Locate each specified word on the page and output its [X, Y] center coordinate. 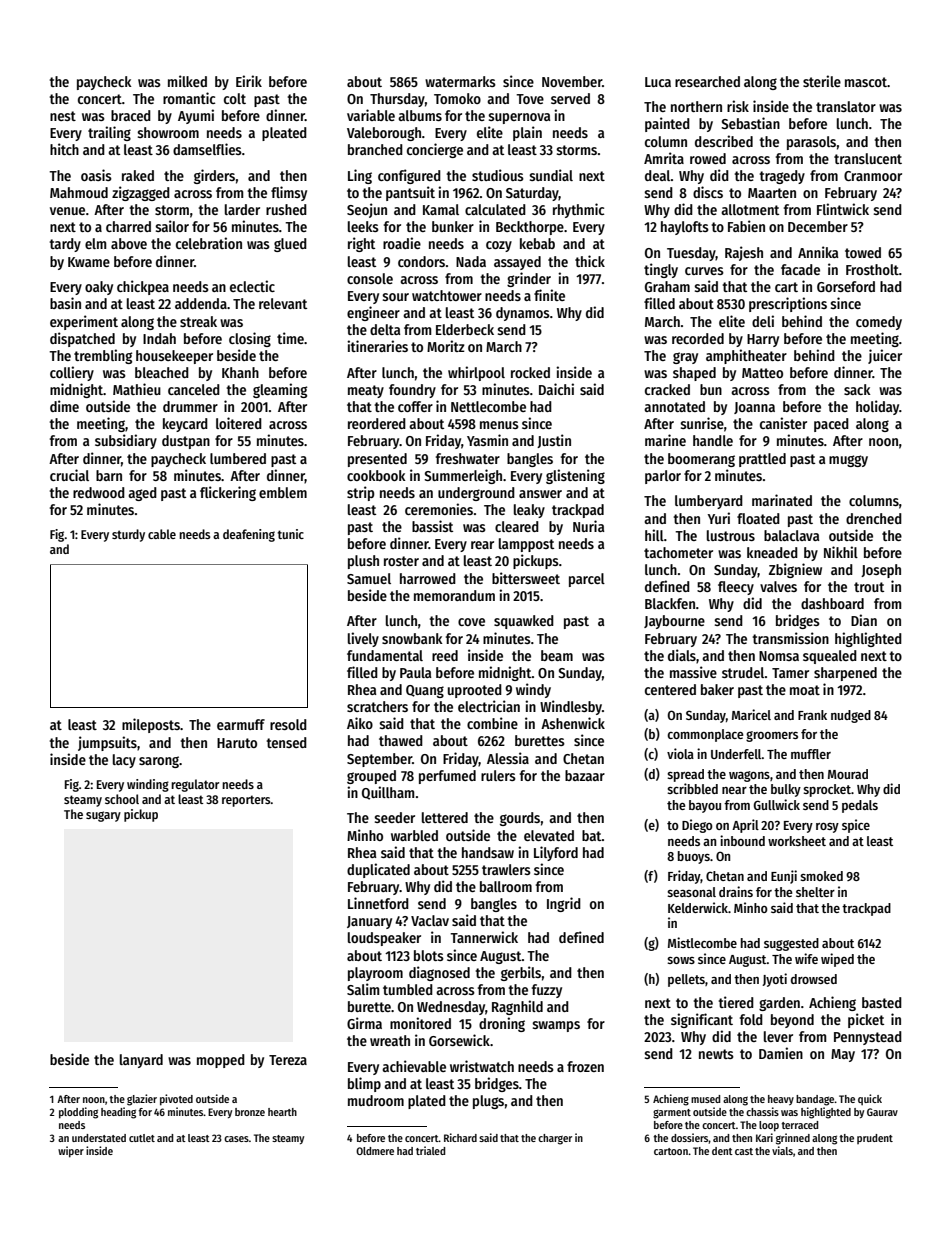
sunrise [702, 423]
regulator [195, 785]
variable [371, 115]
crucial [69, 475]
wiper [71, 1152]
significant [702, 1020]
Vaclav [430, 920]
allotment [750, 209]
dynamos [523, 314]
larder [242, 209]
